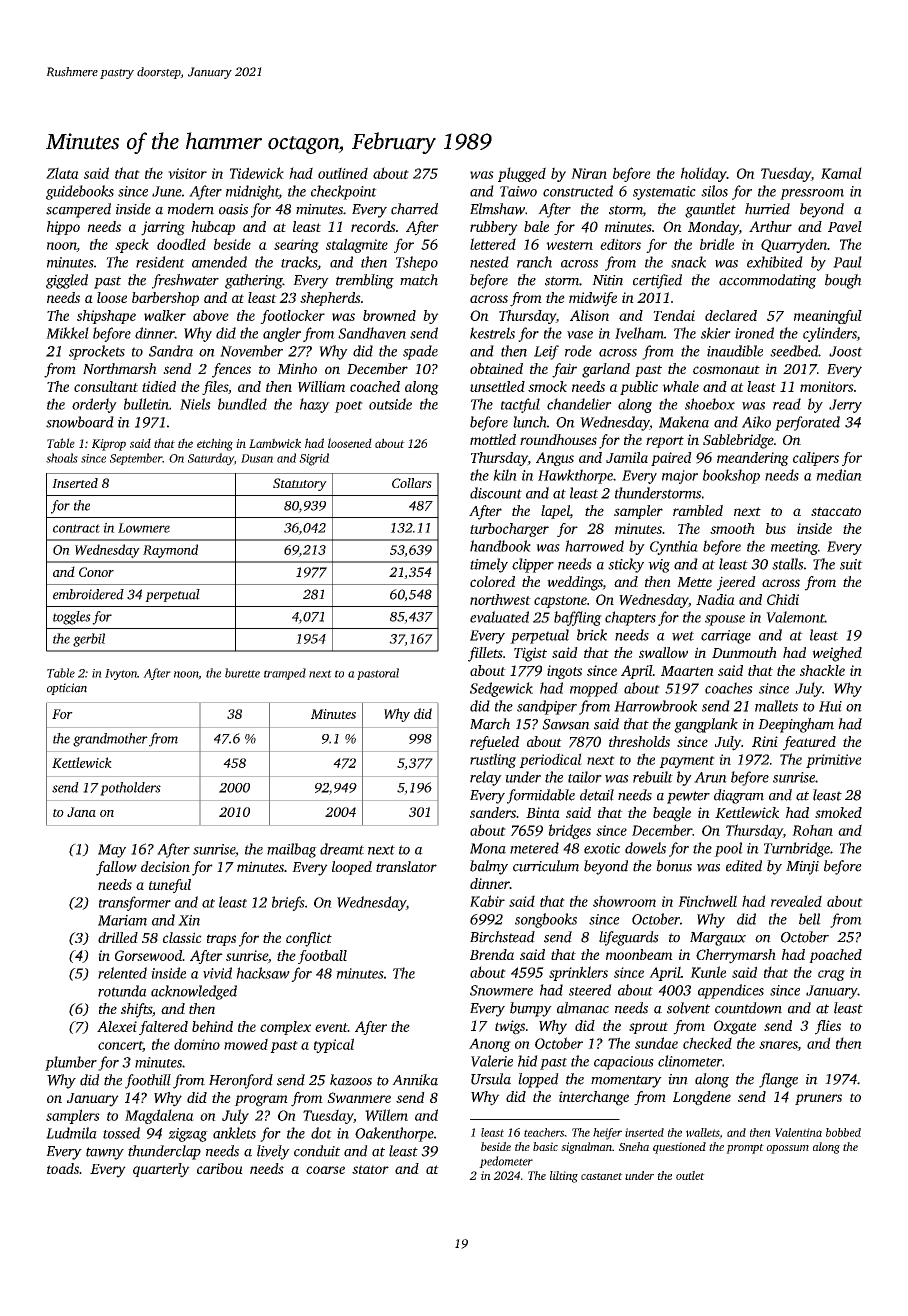  What do you see at coordinates (653, 777) in the screenshot?
I see `rebuilt` at bounding box center [653, 777].
